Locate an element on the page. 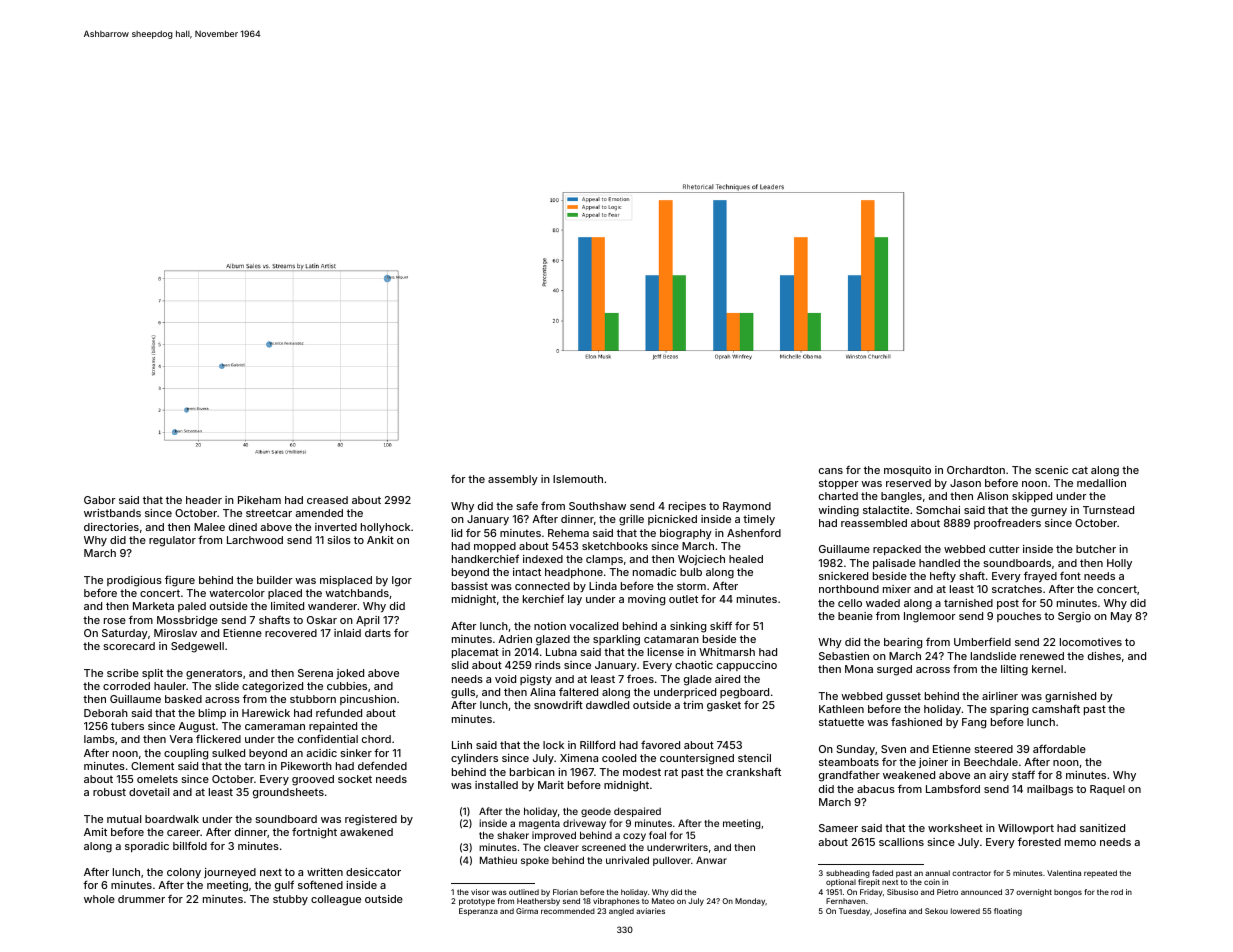 The height and width of the image is (952, 1233). timely is located at coordinates (759, 520).
